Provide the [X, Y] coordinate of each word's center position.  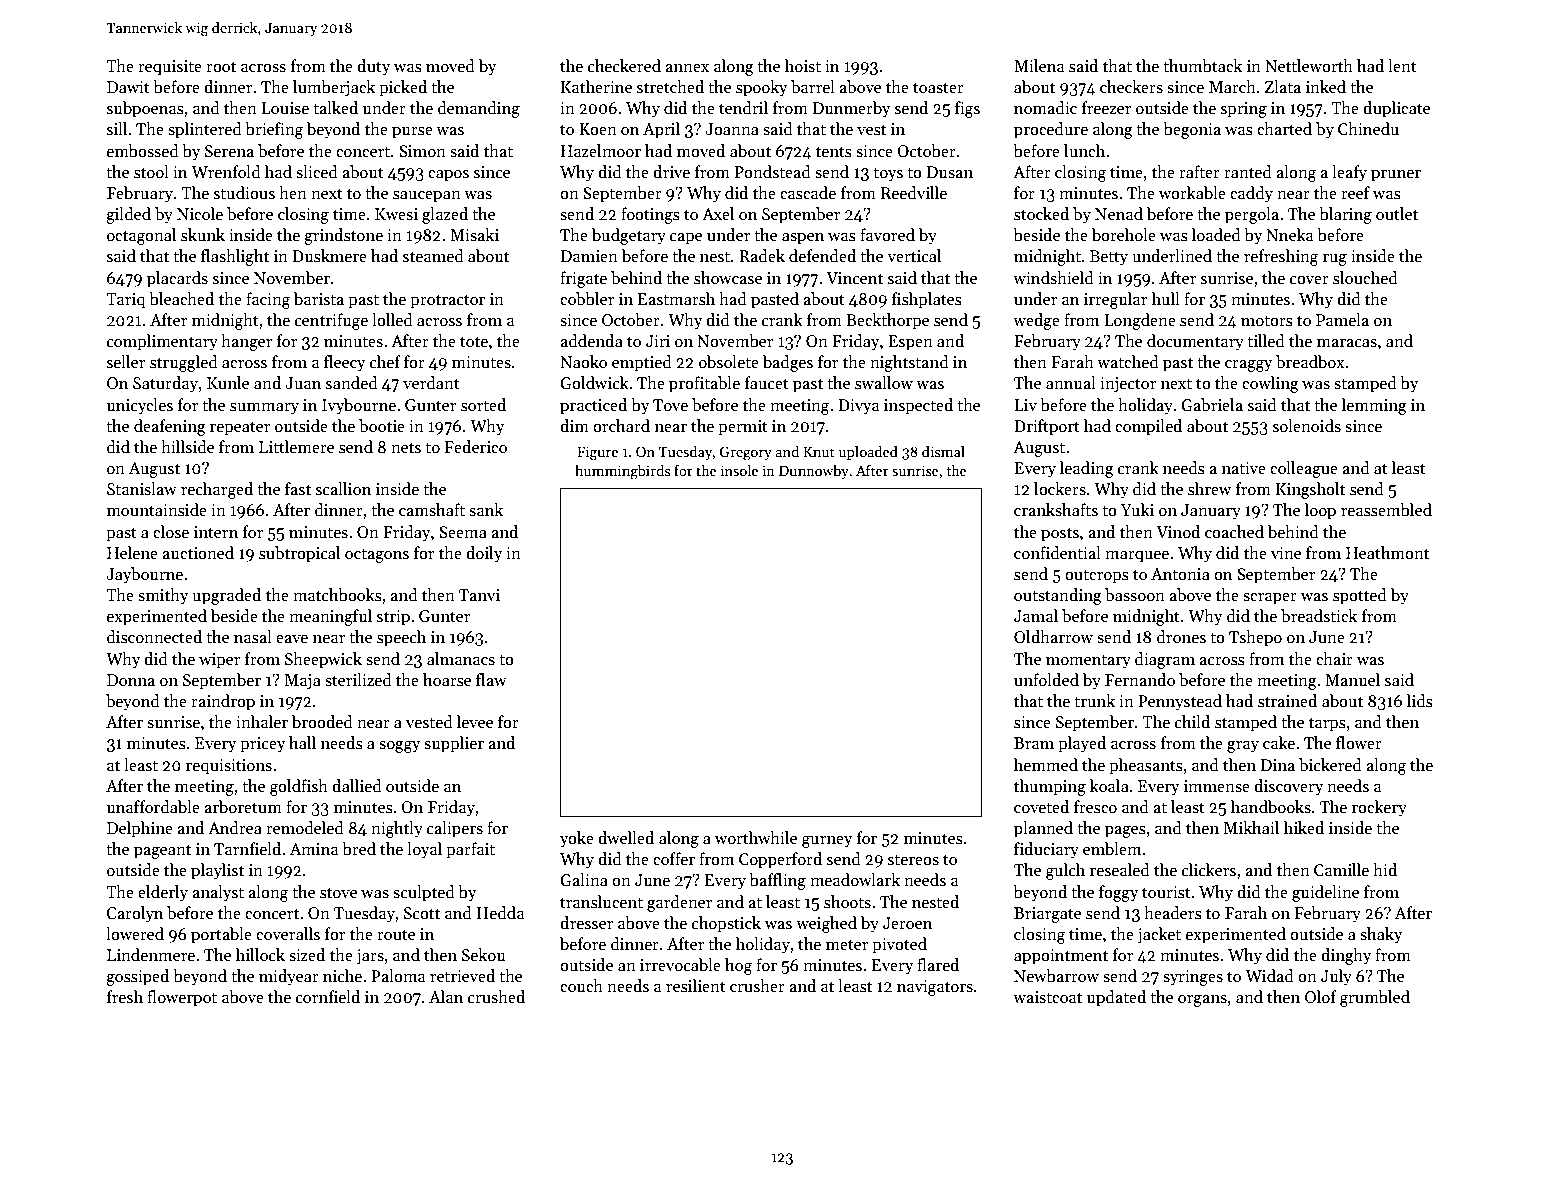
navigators [935, 988]
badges [788, 363]
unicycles [140, 406]
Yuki [1137, 509]
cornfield [328, 997]
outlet [1397, 214]
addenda [591, 341]
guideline [1325, 893]
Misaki [474, 235]
